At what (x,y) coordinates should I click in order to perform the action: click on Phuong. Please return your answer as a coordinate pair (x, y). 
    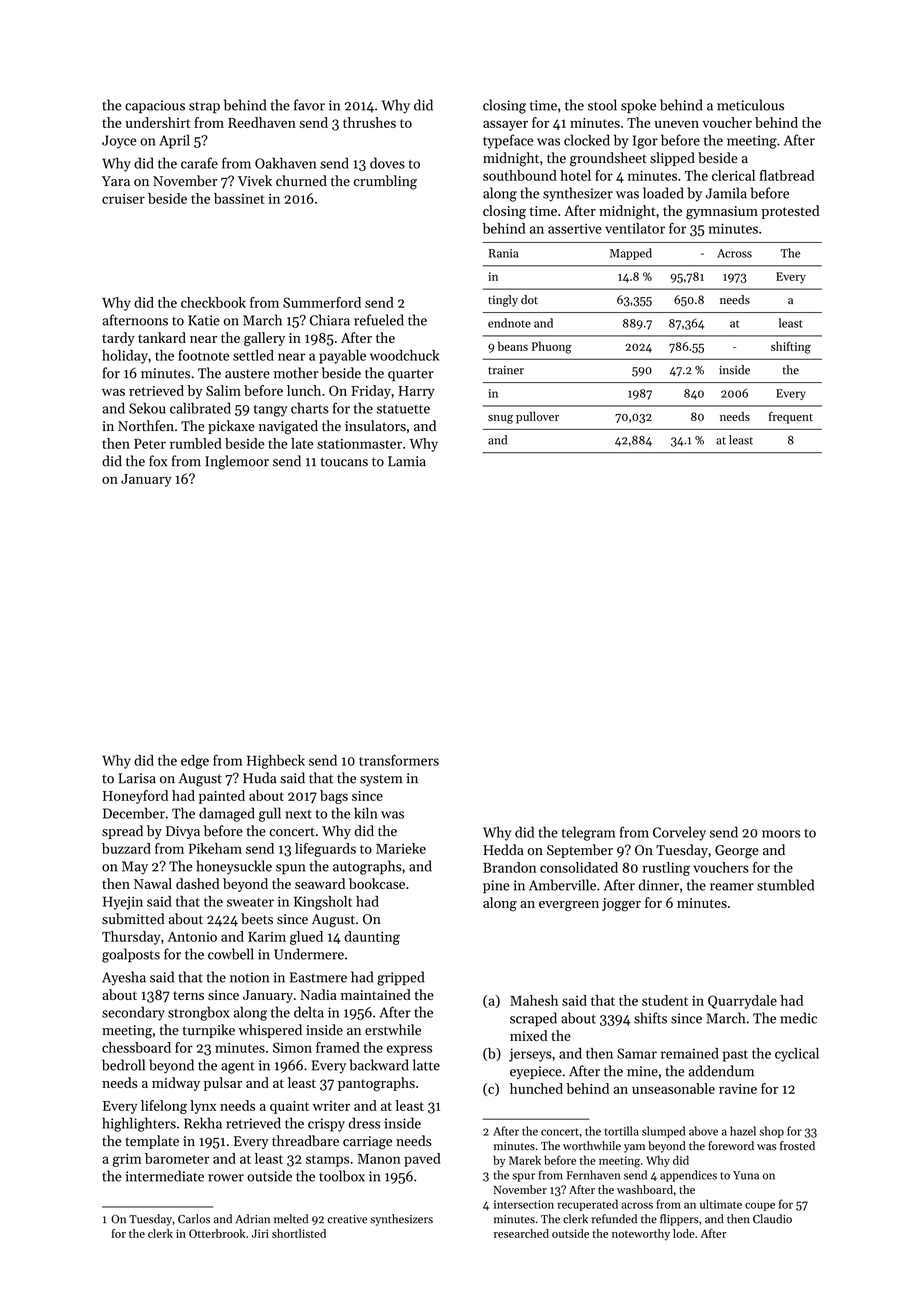
    Looking at the image, I should click on (552, 347).
